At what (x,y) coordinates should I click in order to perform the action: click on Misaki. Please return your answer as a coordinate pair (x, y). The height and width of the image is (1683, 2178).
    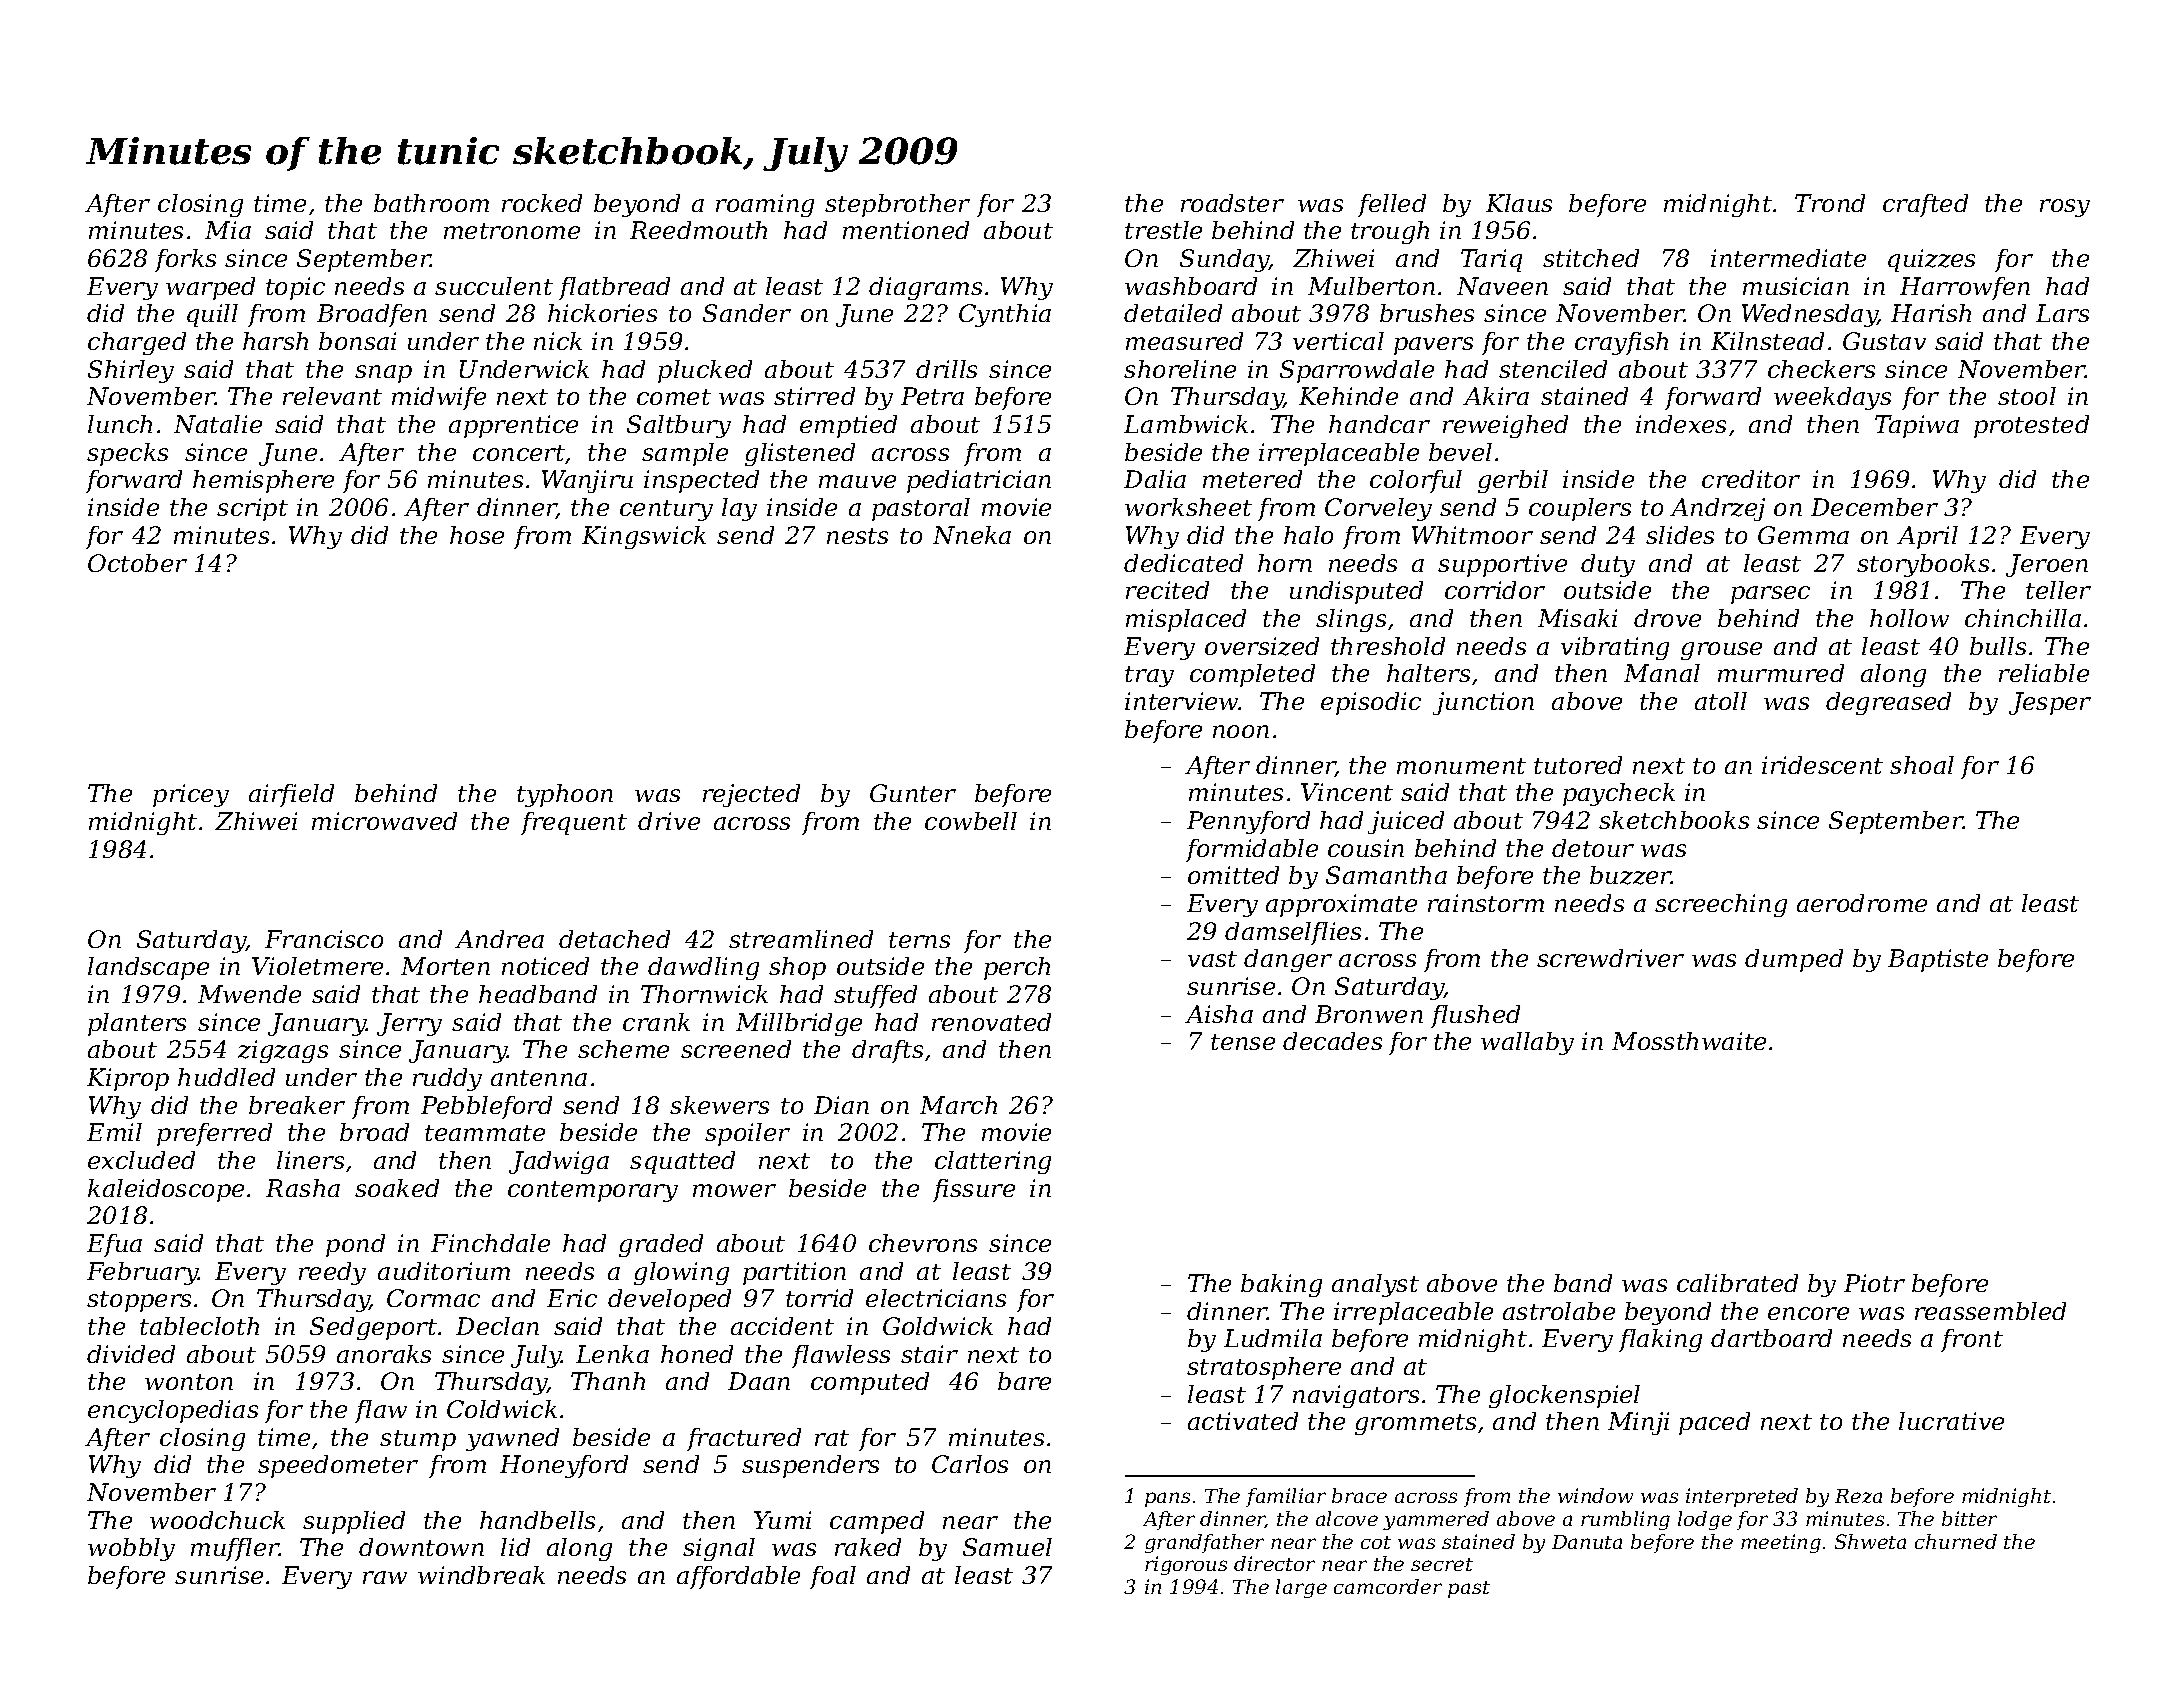
    Looking at the image, I should click on (1577, 618).
